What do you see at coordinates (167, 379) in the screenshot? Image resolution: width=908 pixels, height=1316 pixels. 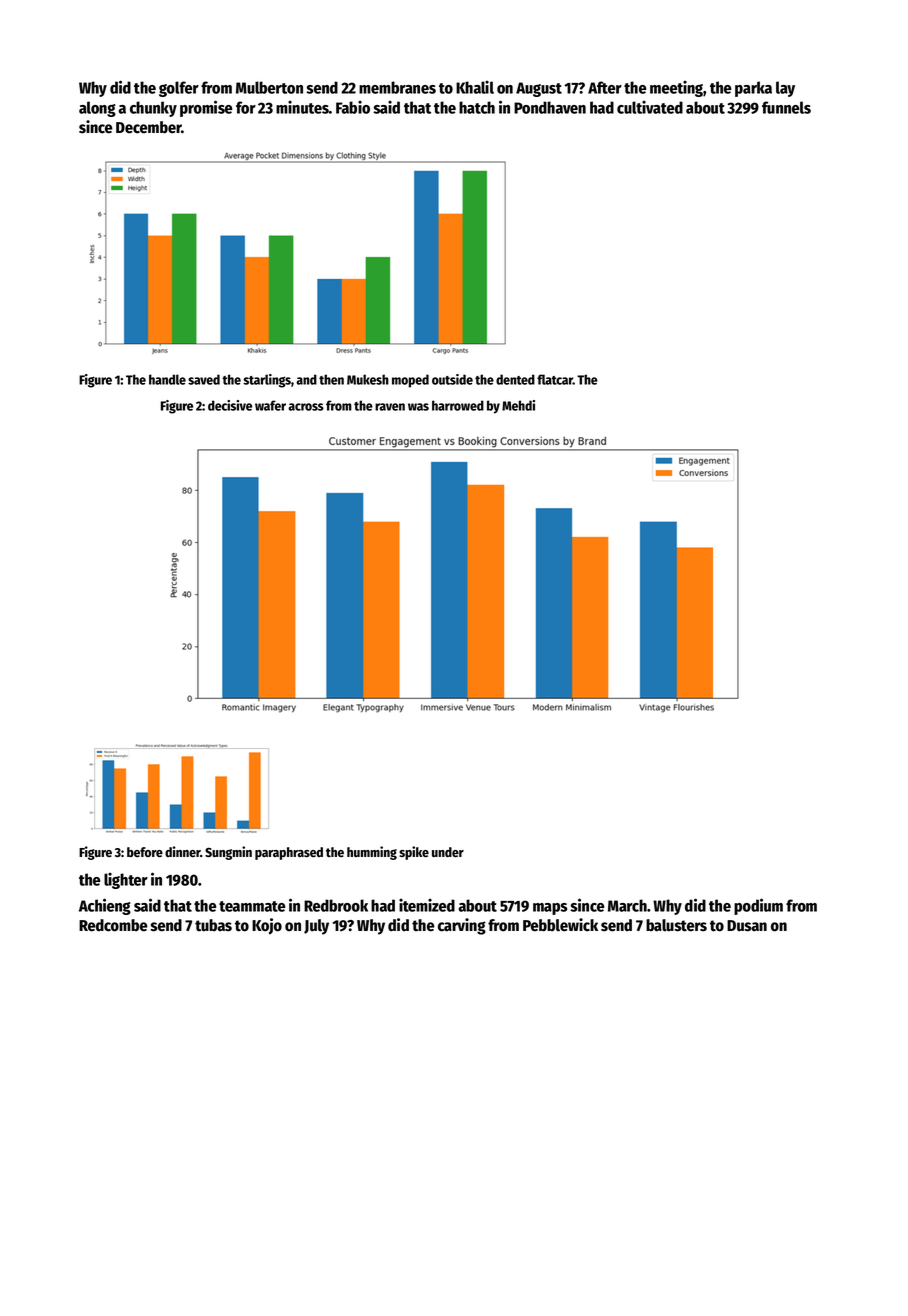 I see `handle` at bounding box center [167, 379].
